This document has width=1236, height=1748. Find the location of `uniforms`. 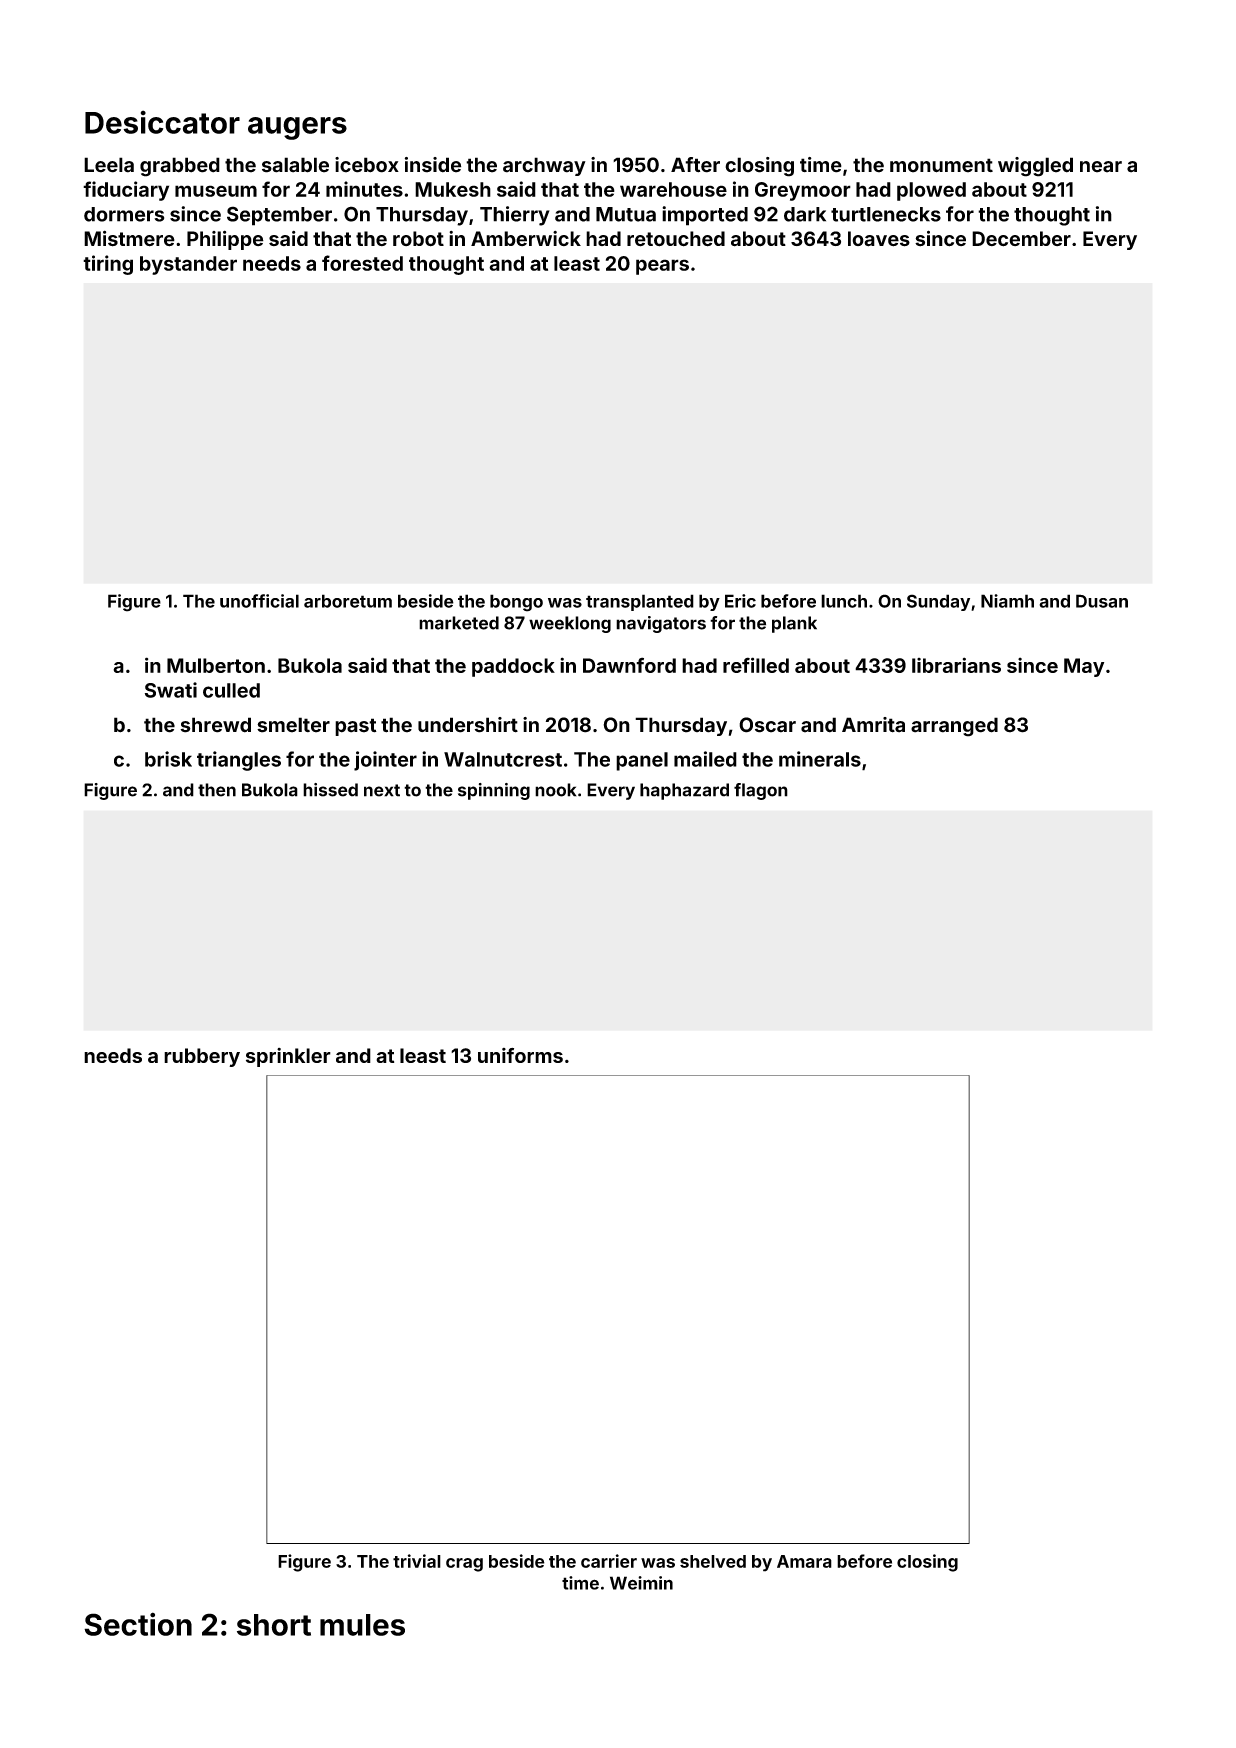

uniforms is located at coordinates (520, 1055).
